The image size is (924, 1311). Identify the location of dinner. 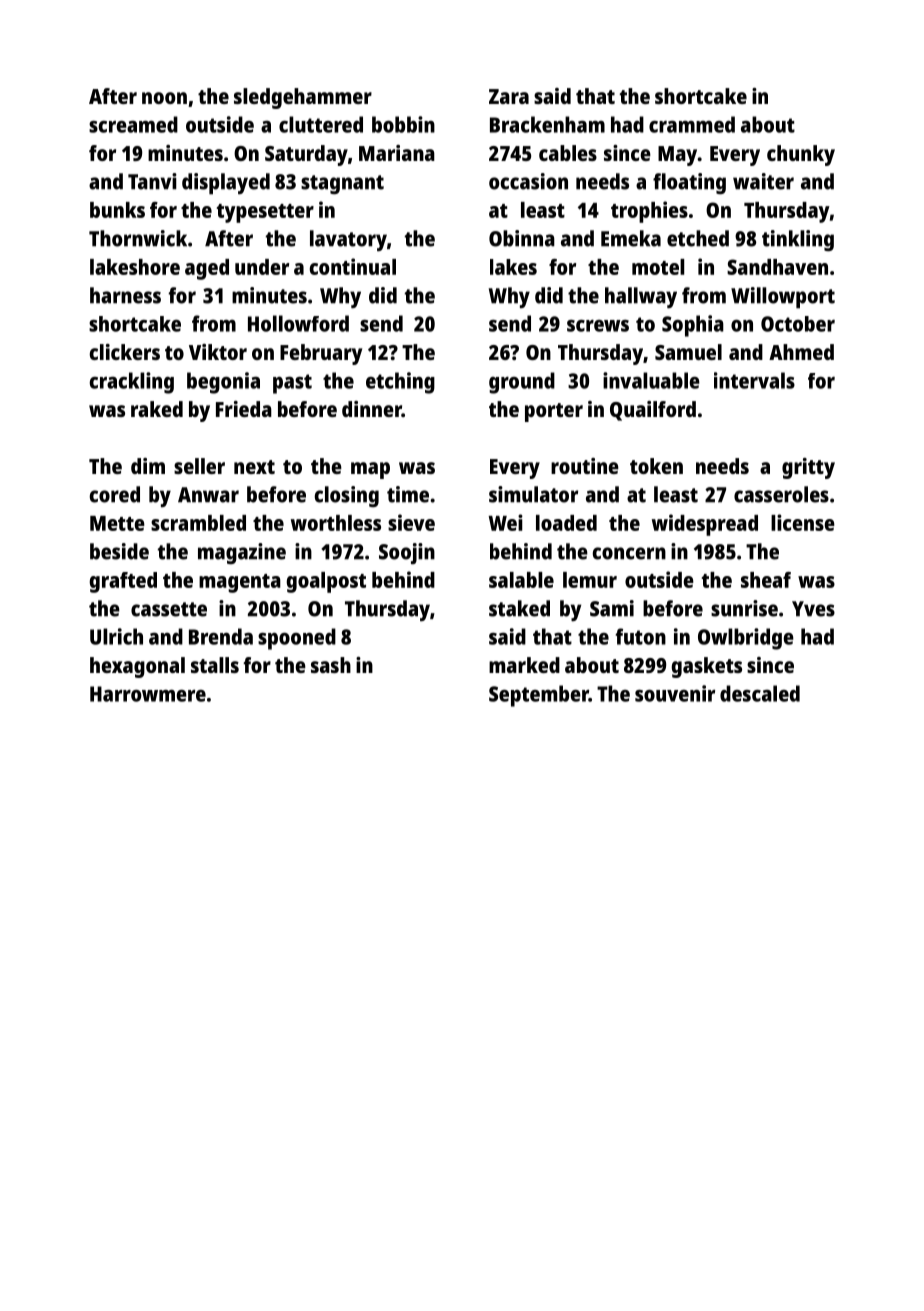
(372, 409).
